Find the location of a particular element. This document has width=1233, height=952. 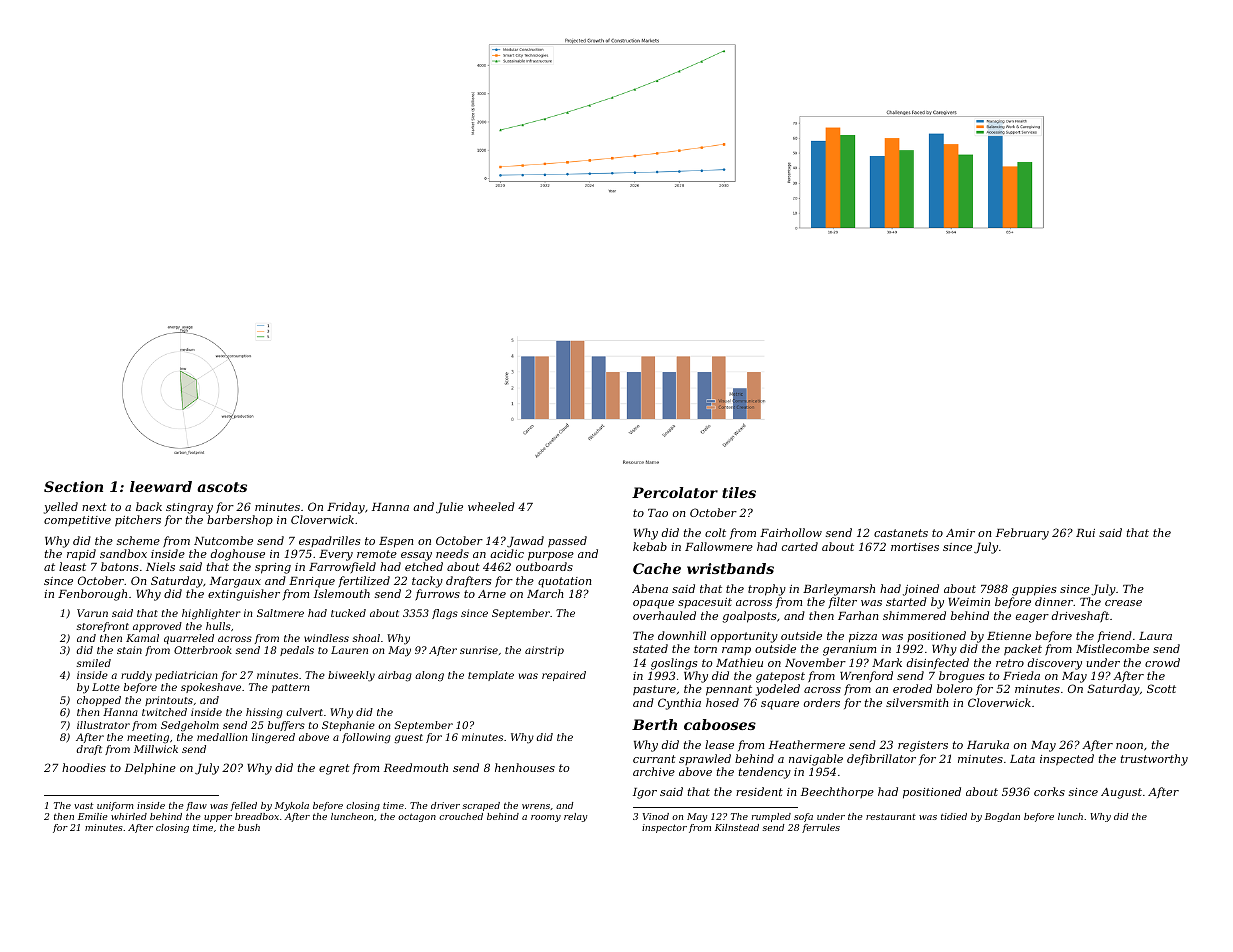

Percolator is located at coordinates (675, 492).
